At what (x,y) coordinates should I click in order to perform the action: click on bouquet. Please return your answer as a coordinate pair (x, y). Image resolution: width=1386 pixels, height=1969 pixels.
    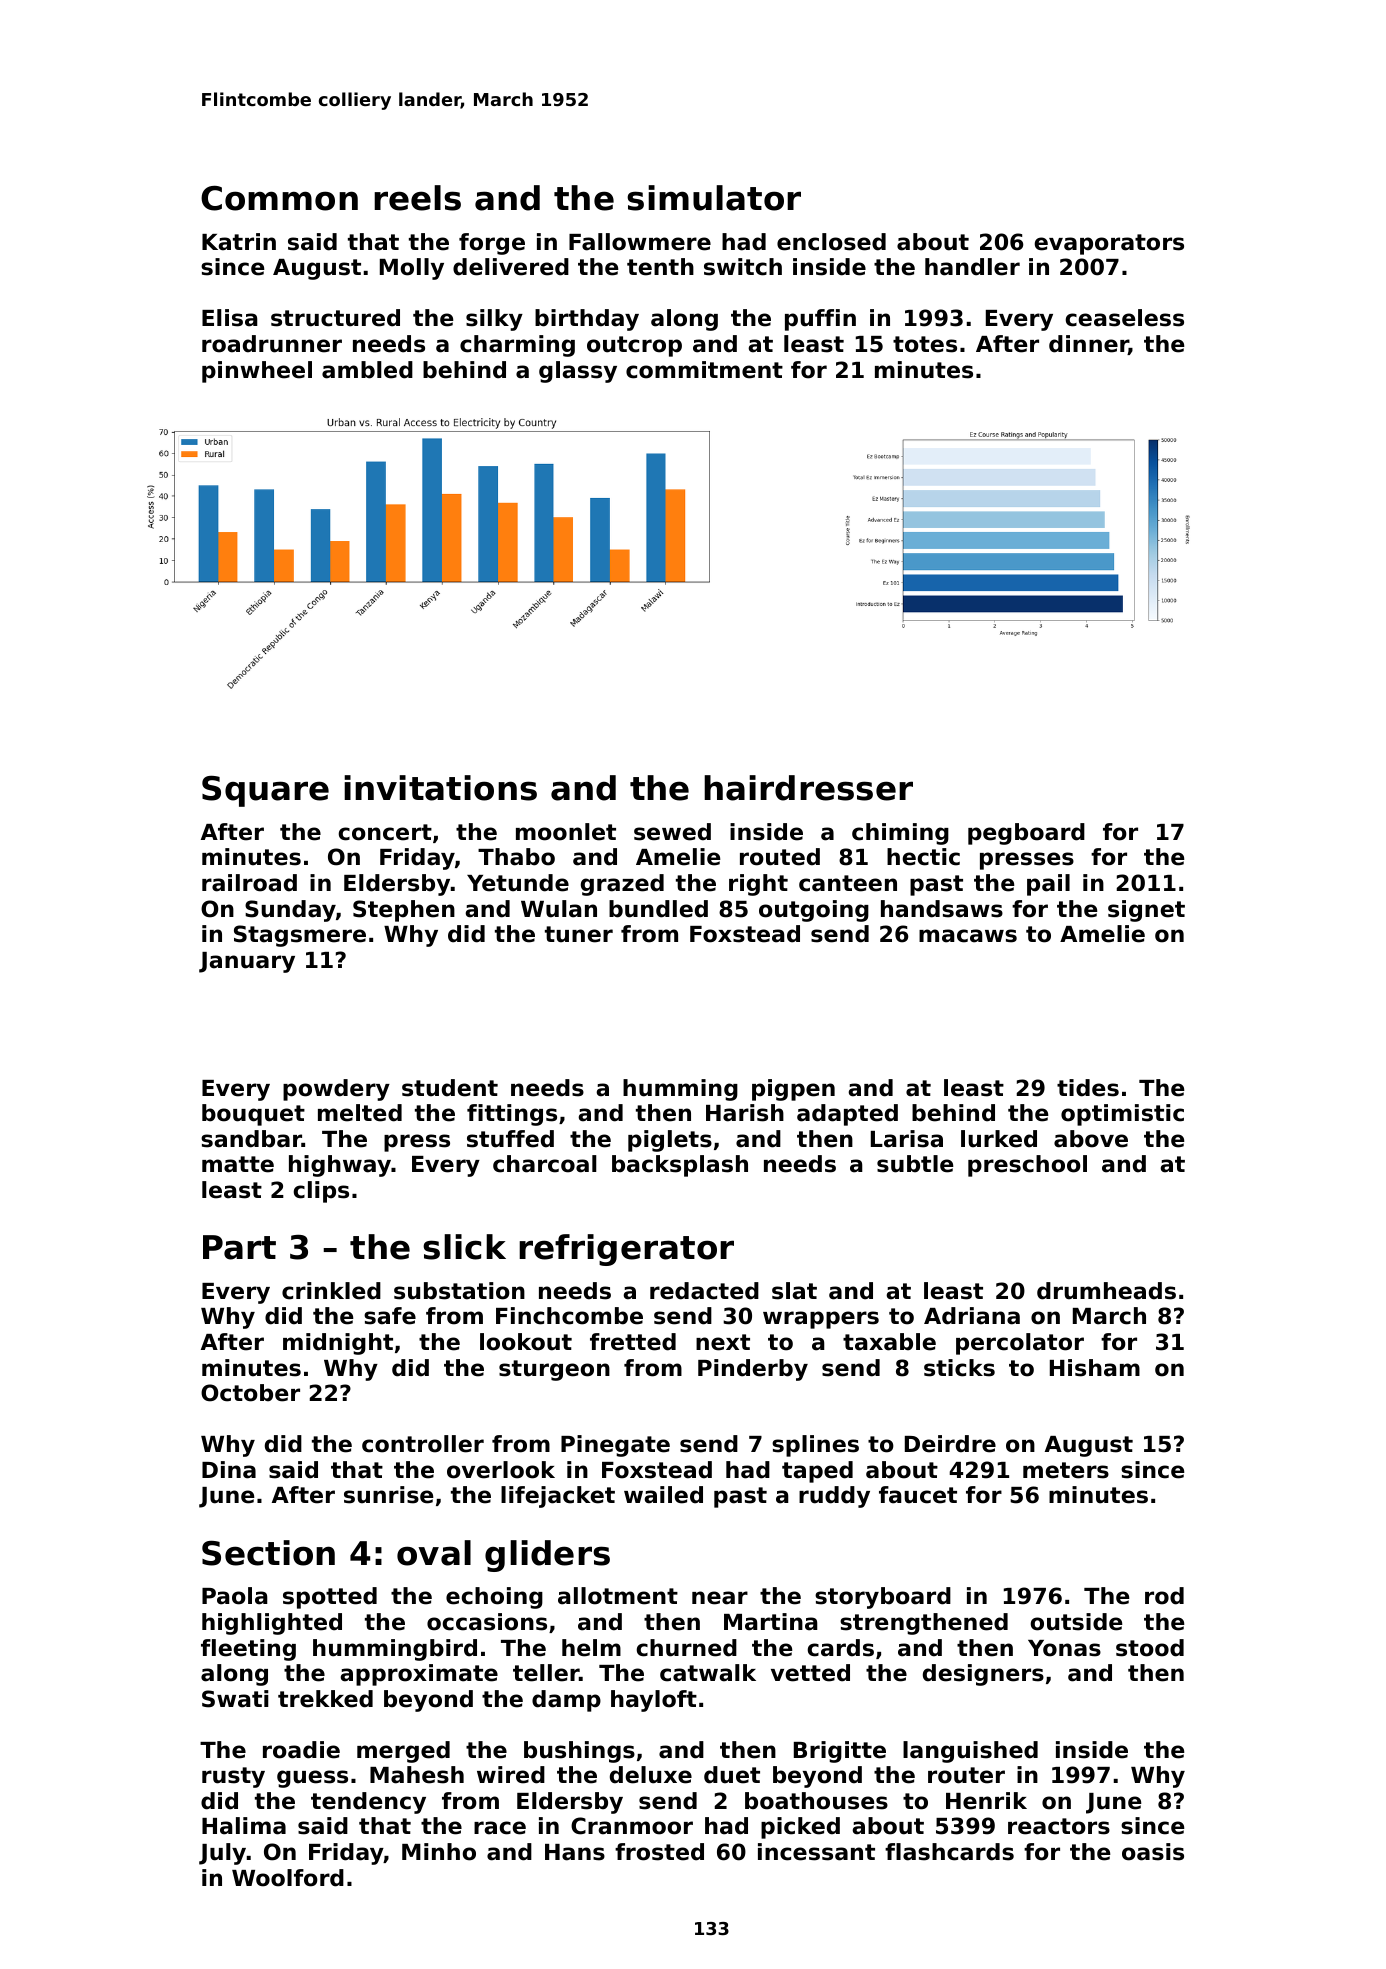
    Looking at the image, I should click on (253, 1115).
